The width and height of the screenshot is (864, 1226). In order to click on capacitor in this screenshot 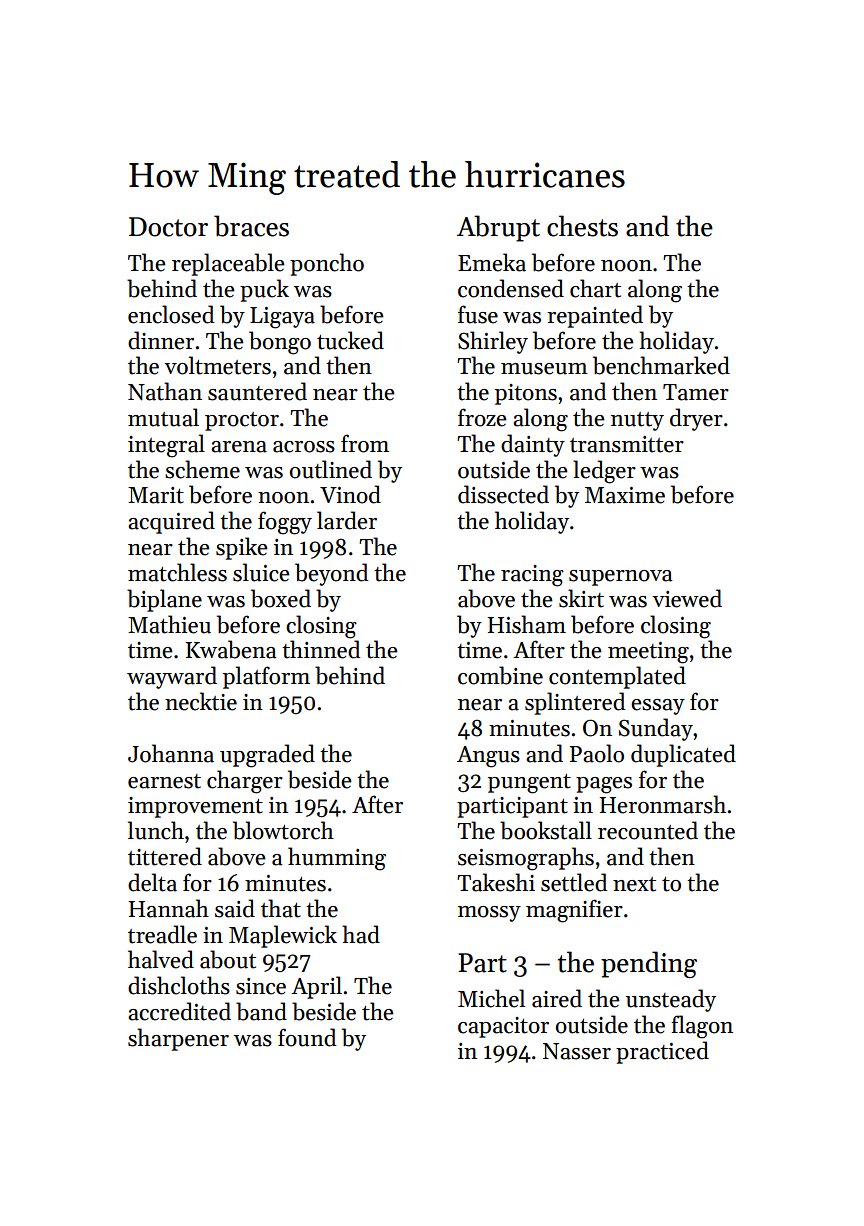, I will do `click(503, 1027)`.
